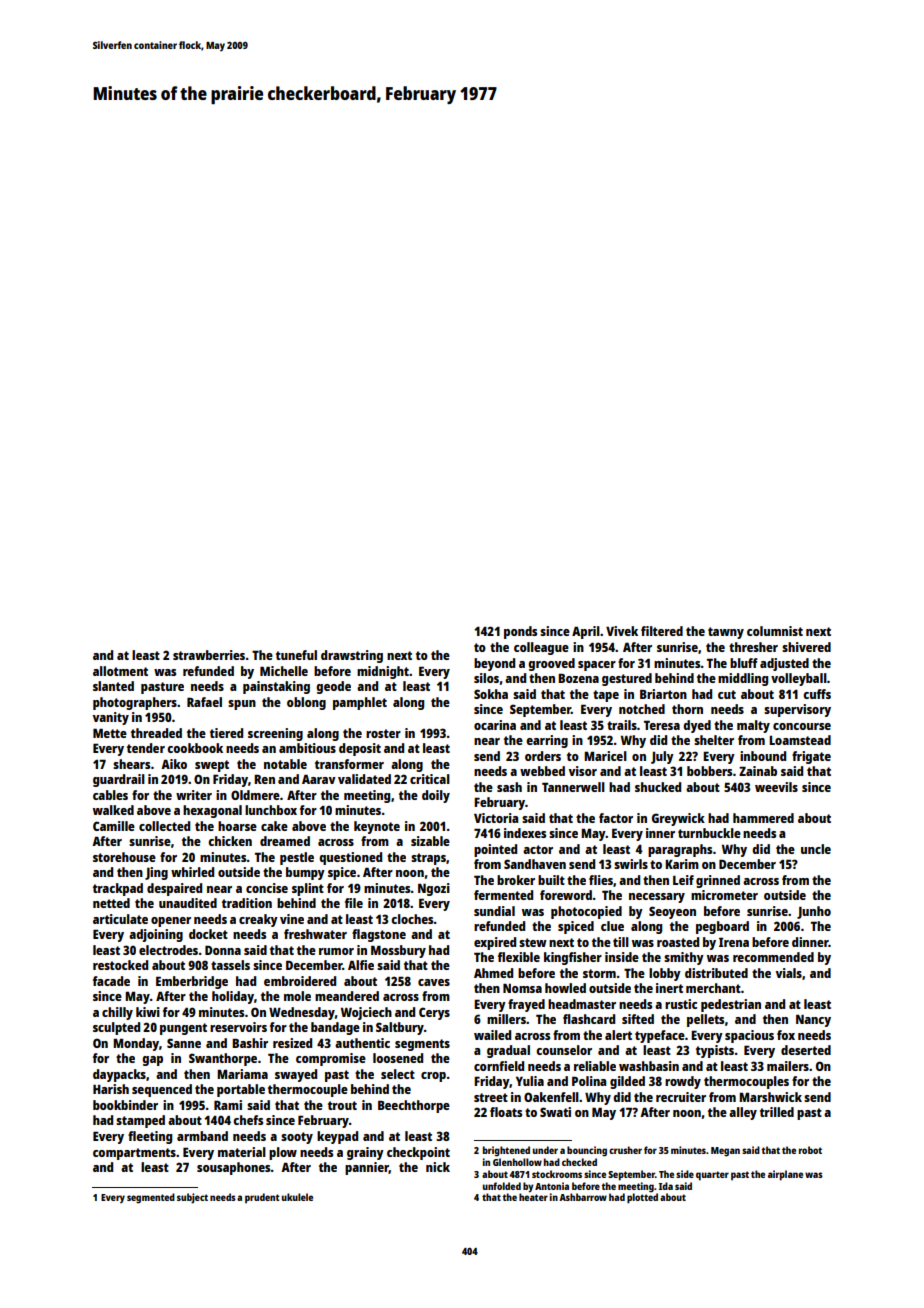 This document has height=1308, width=924. Describe the element at coordinates (434, 982) in the document. I see `caves` at that location.
